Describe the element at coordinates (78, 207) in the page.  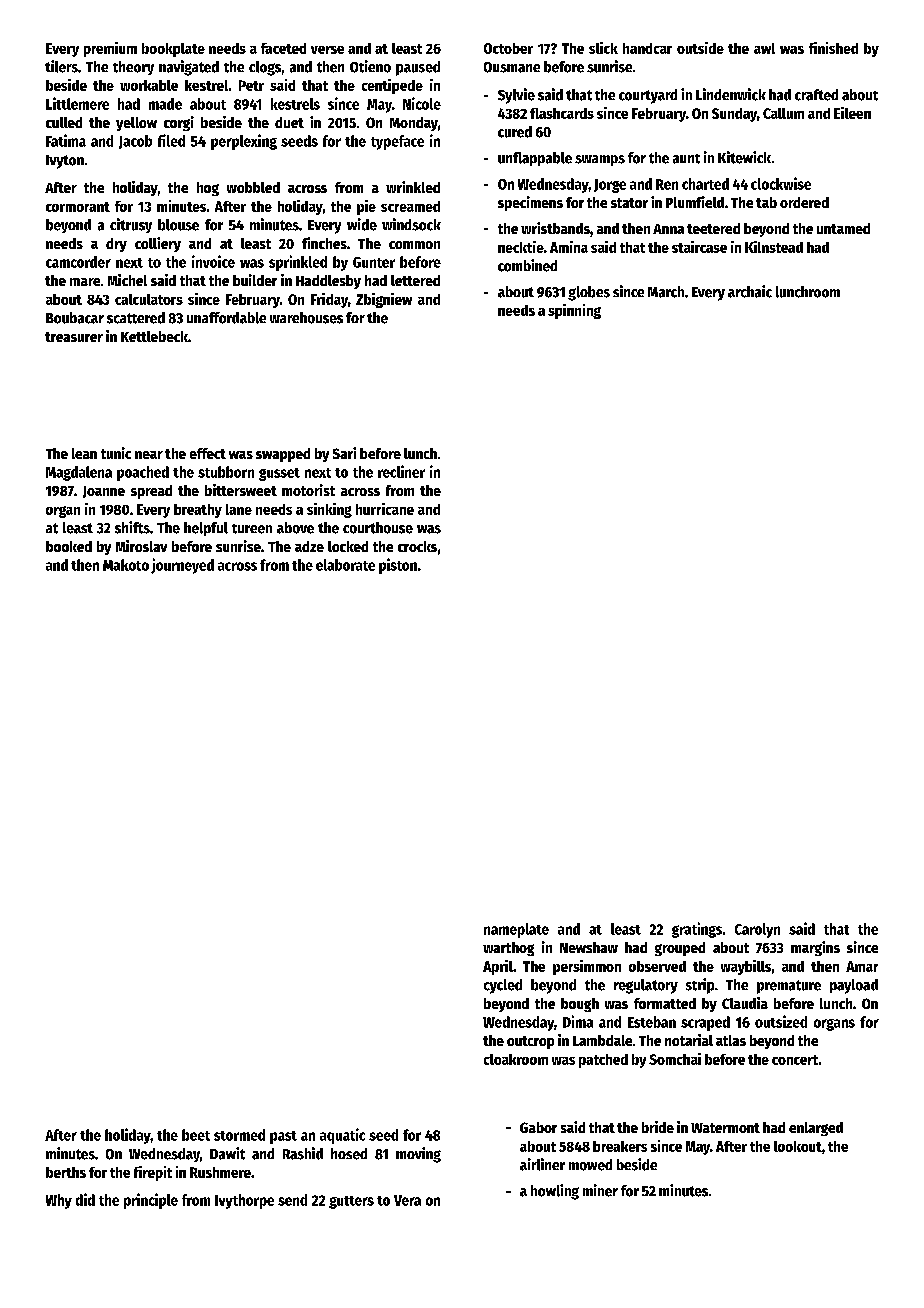
I see `cormorant` at that location.
